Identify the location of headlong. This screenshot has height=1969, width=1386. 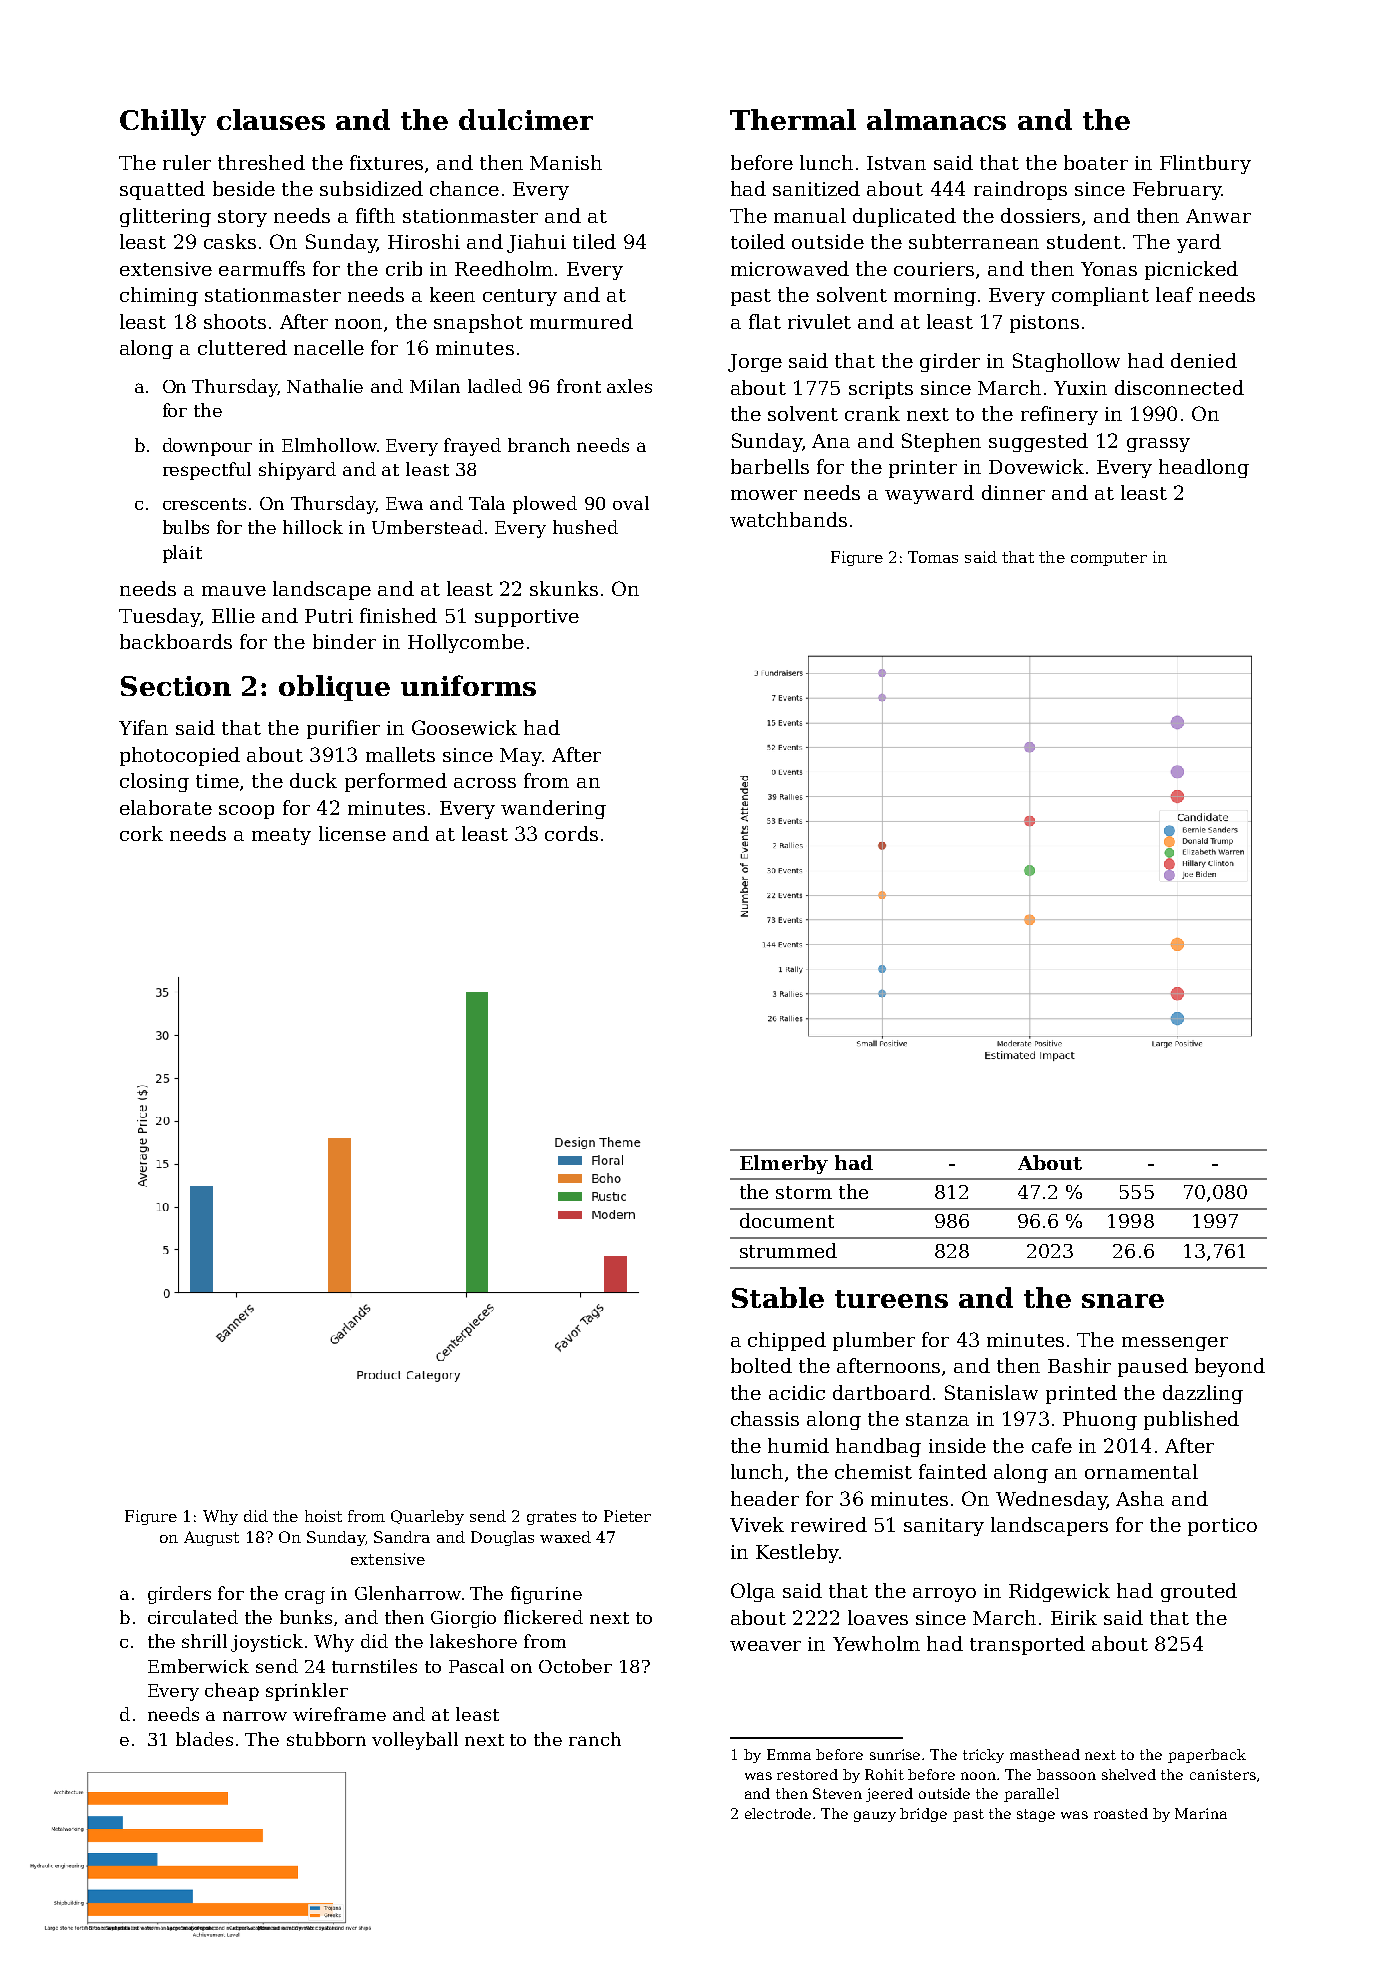
(1204, 468).
